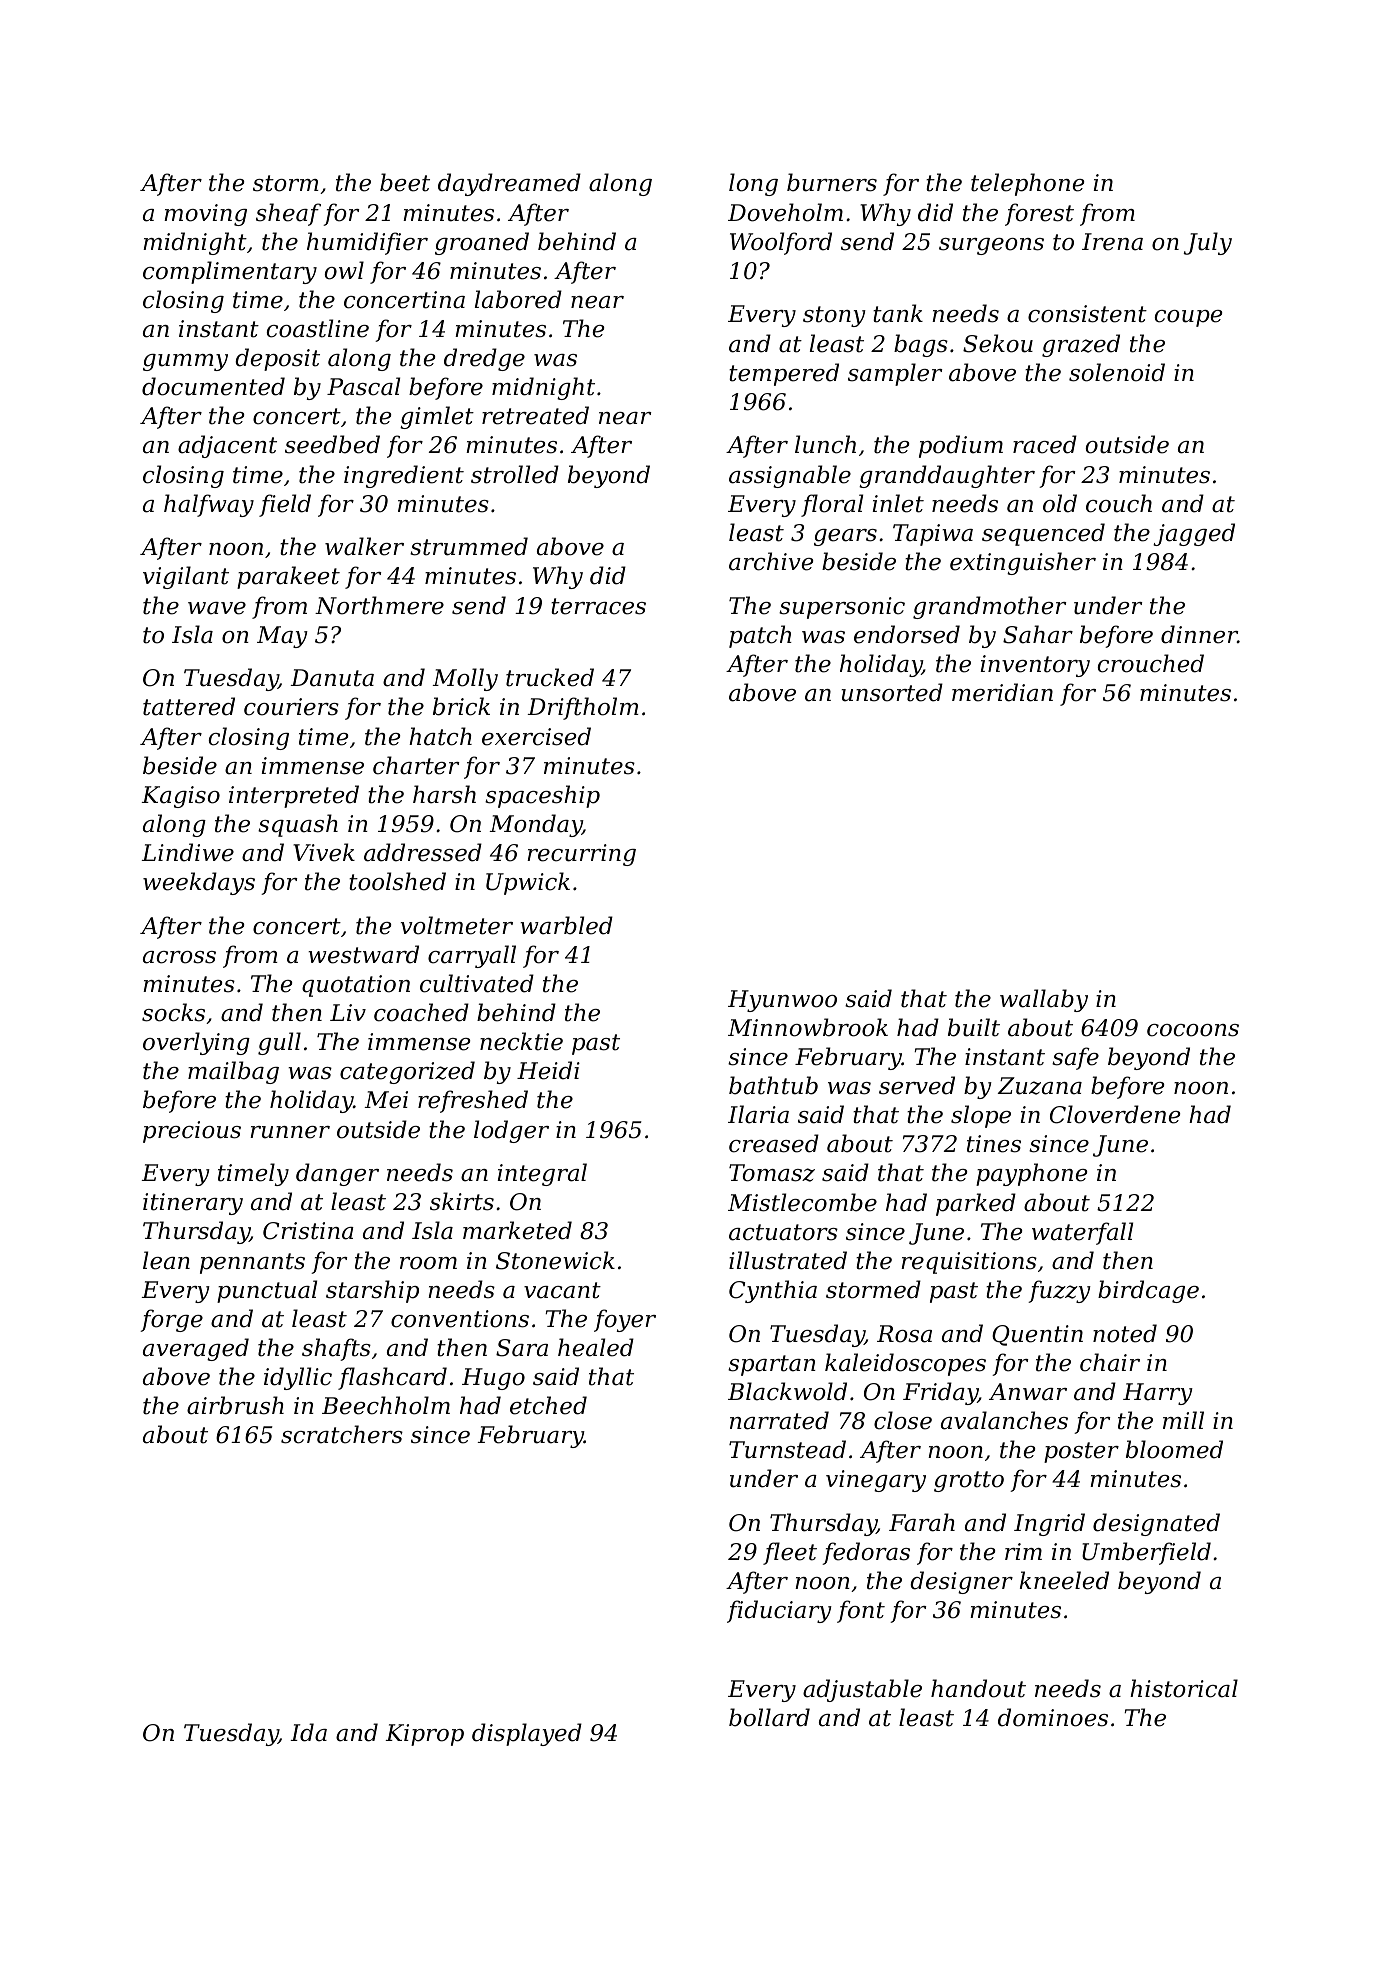 This image has width=1386, height=1969. I want to click on meridian, so click(1002, 692).
